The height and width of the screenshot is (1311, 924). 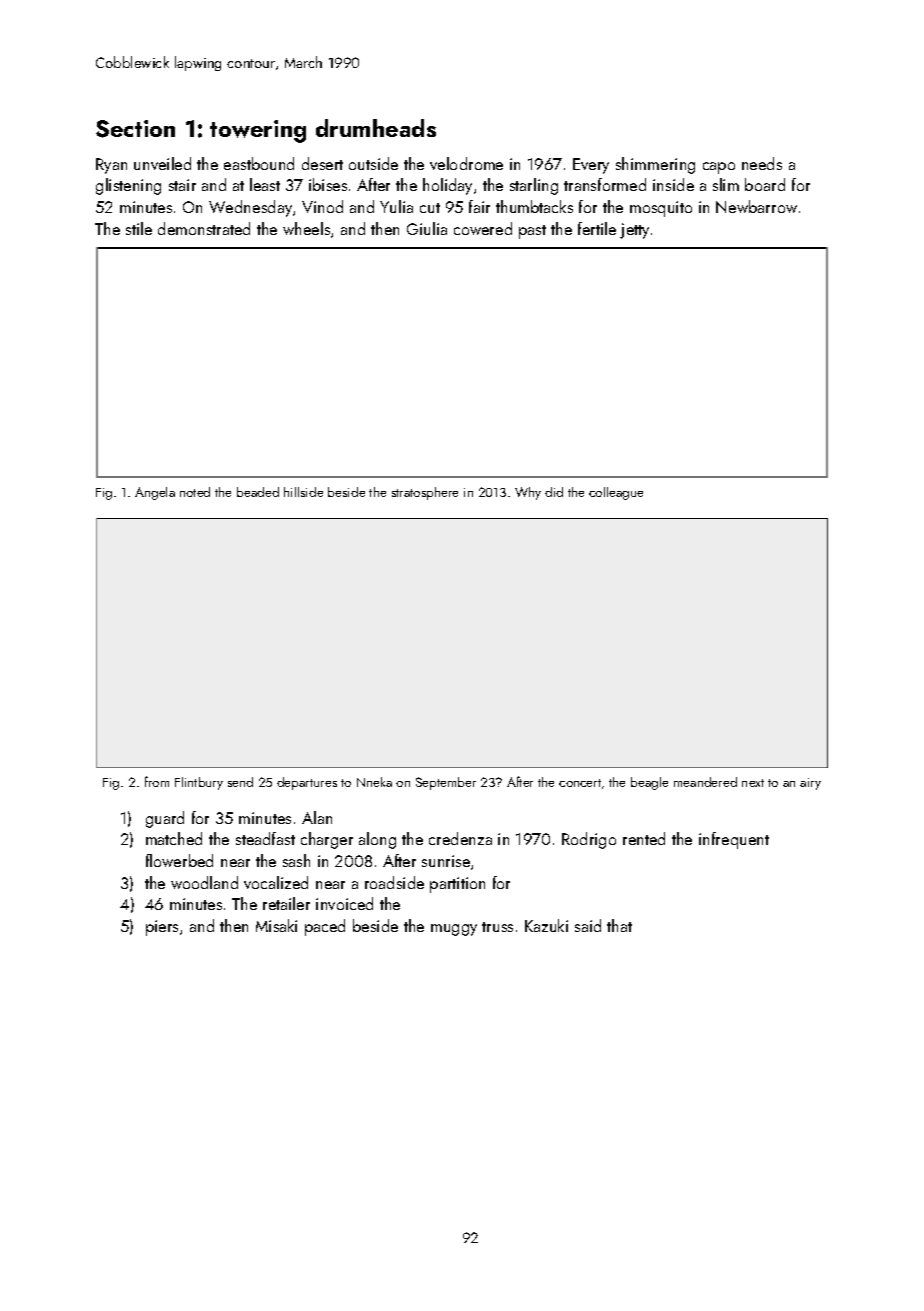 I want to click on flowerbed, so click(x=179, y=860).
